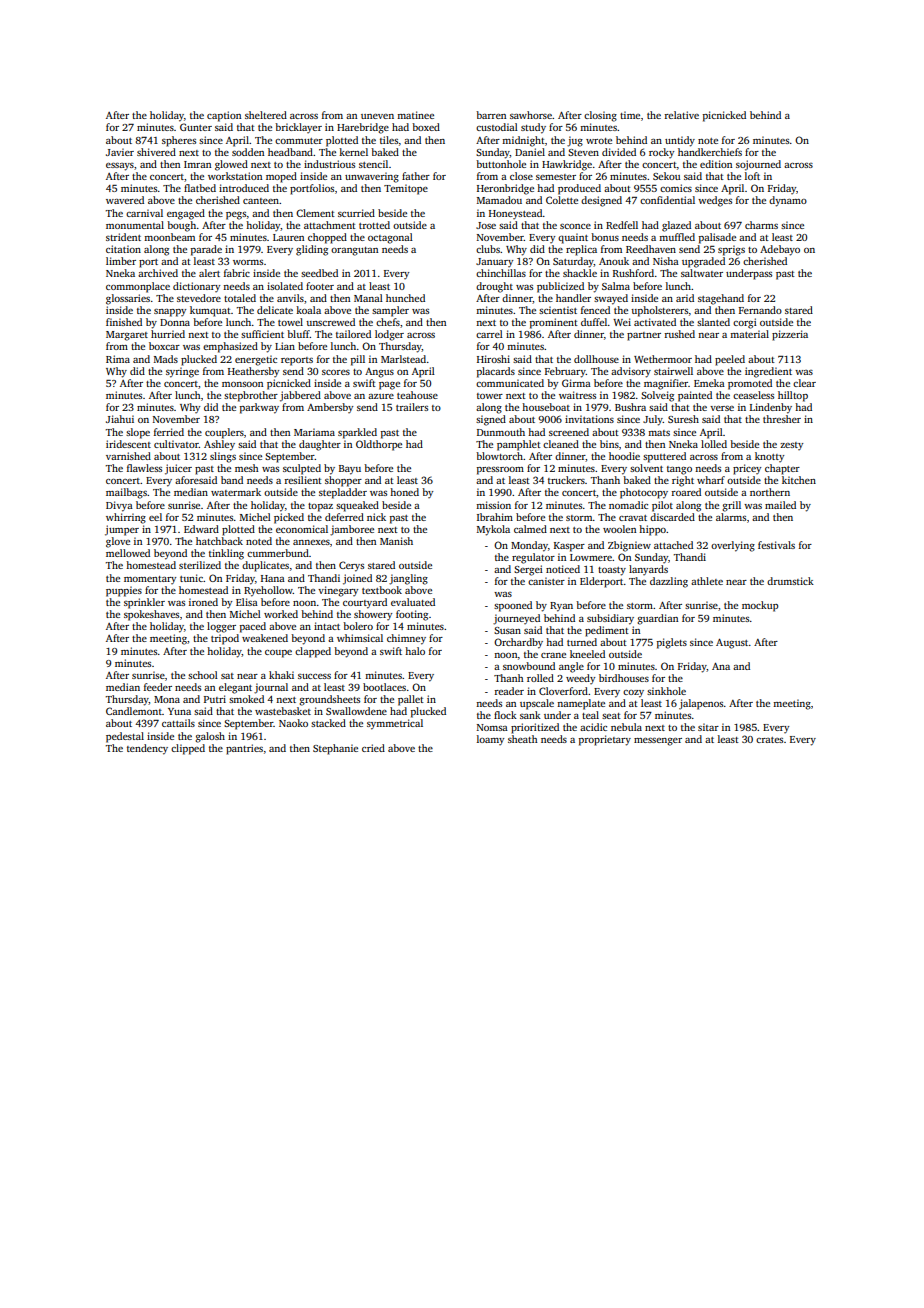 This screenshot has height=1308, width=924. I want to click on crates, so click(769, 740).
